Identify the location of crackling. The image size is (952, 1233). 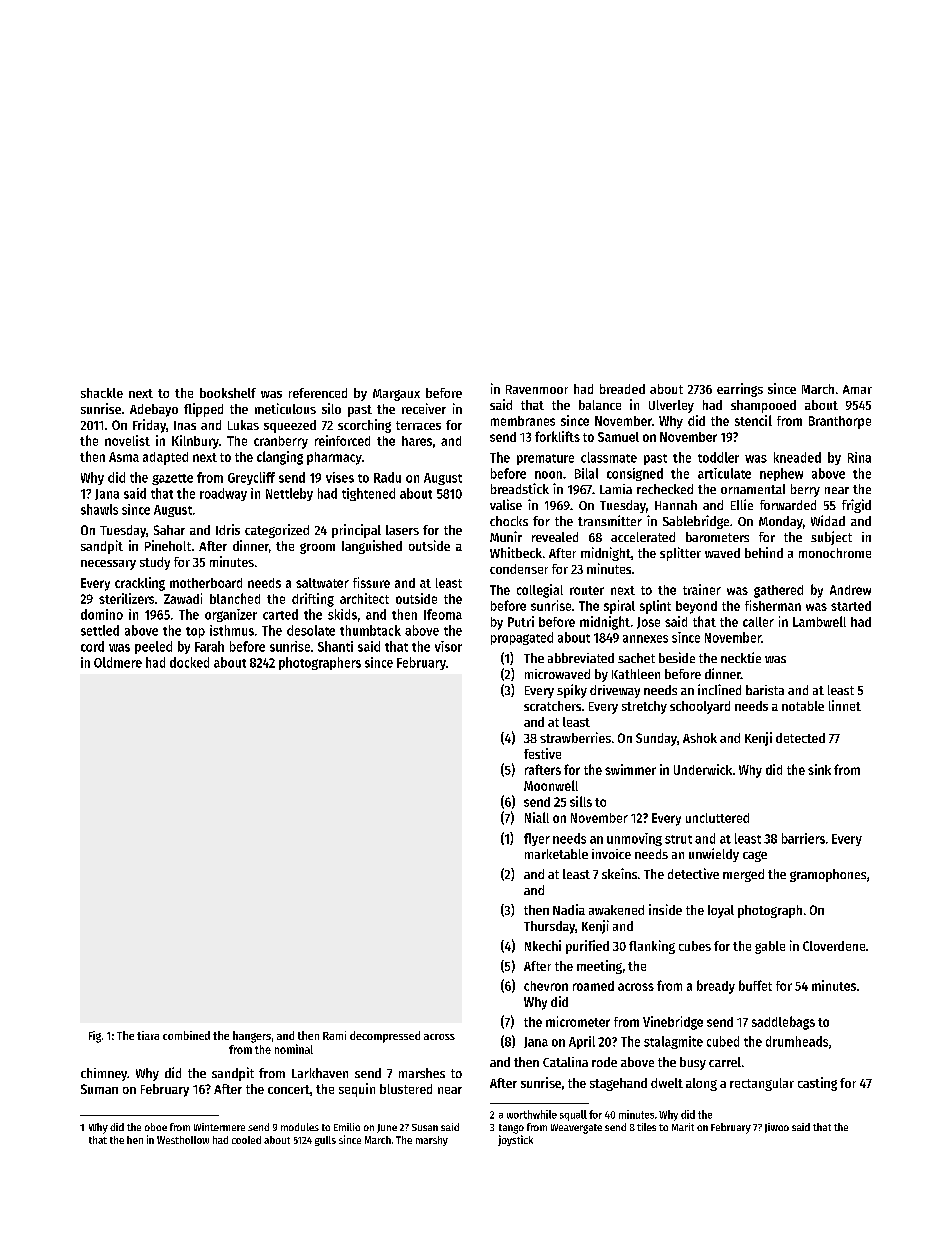
(140, 584).
